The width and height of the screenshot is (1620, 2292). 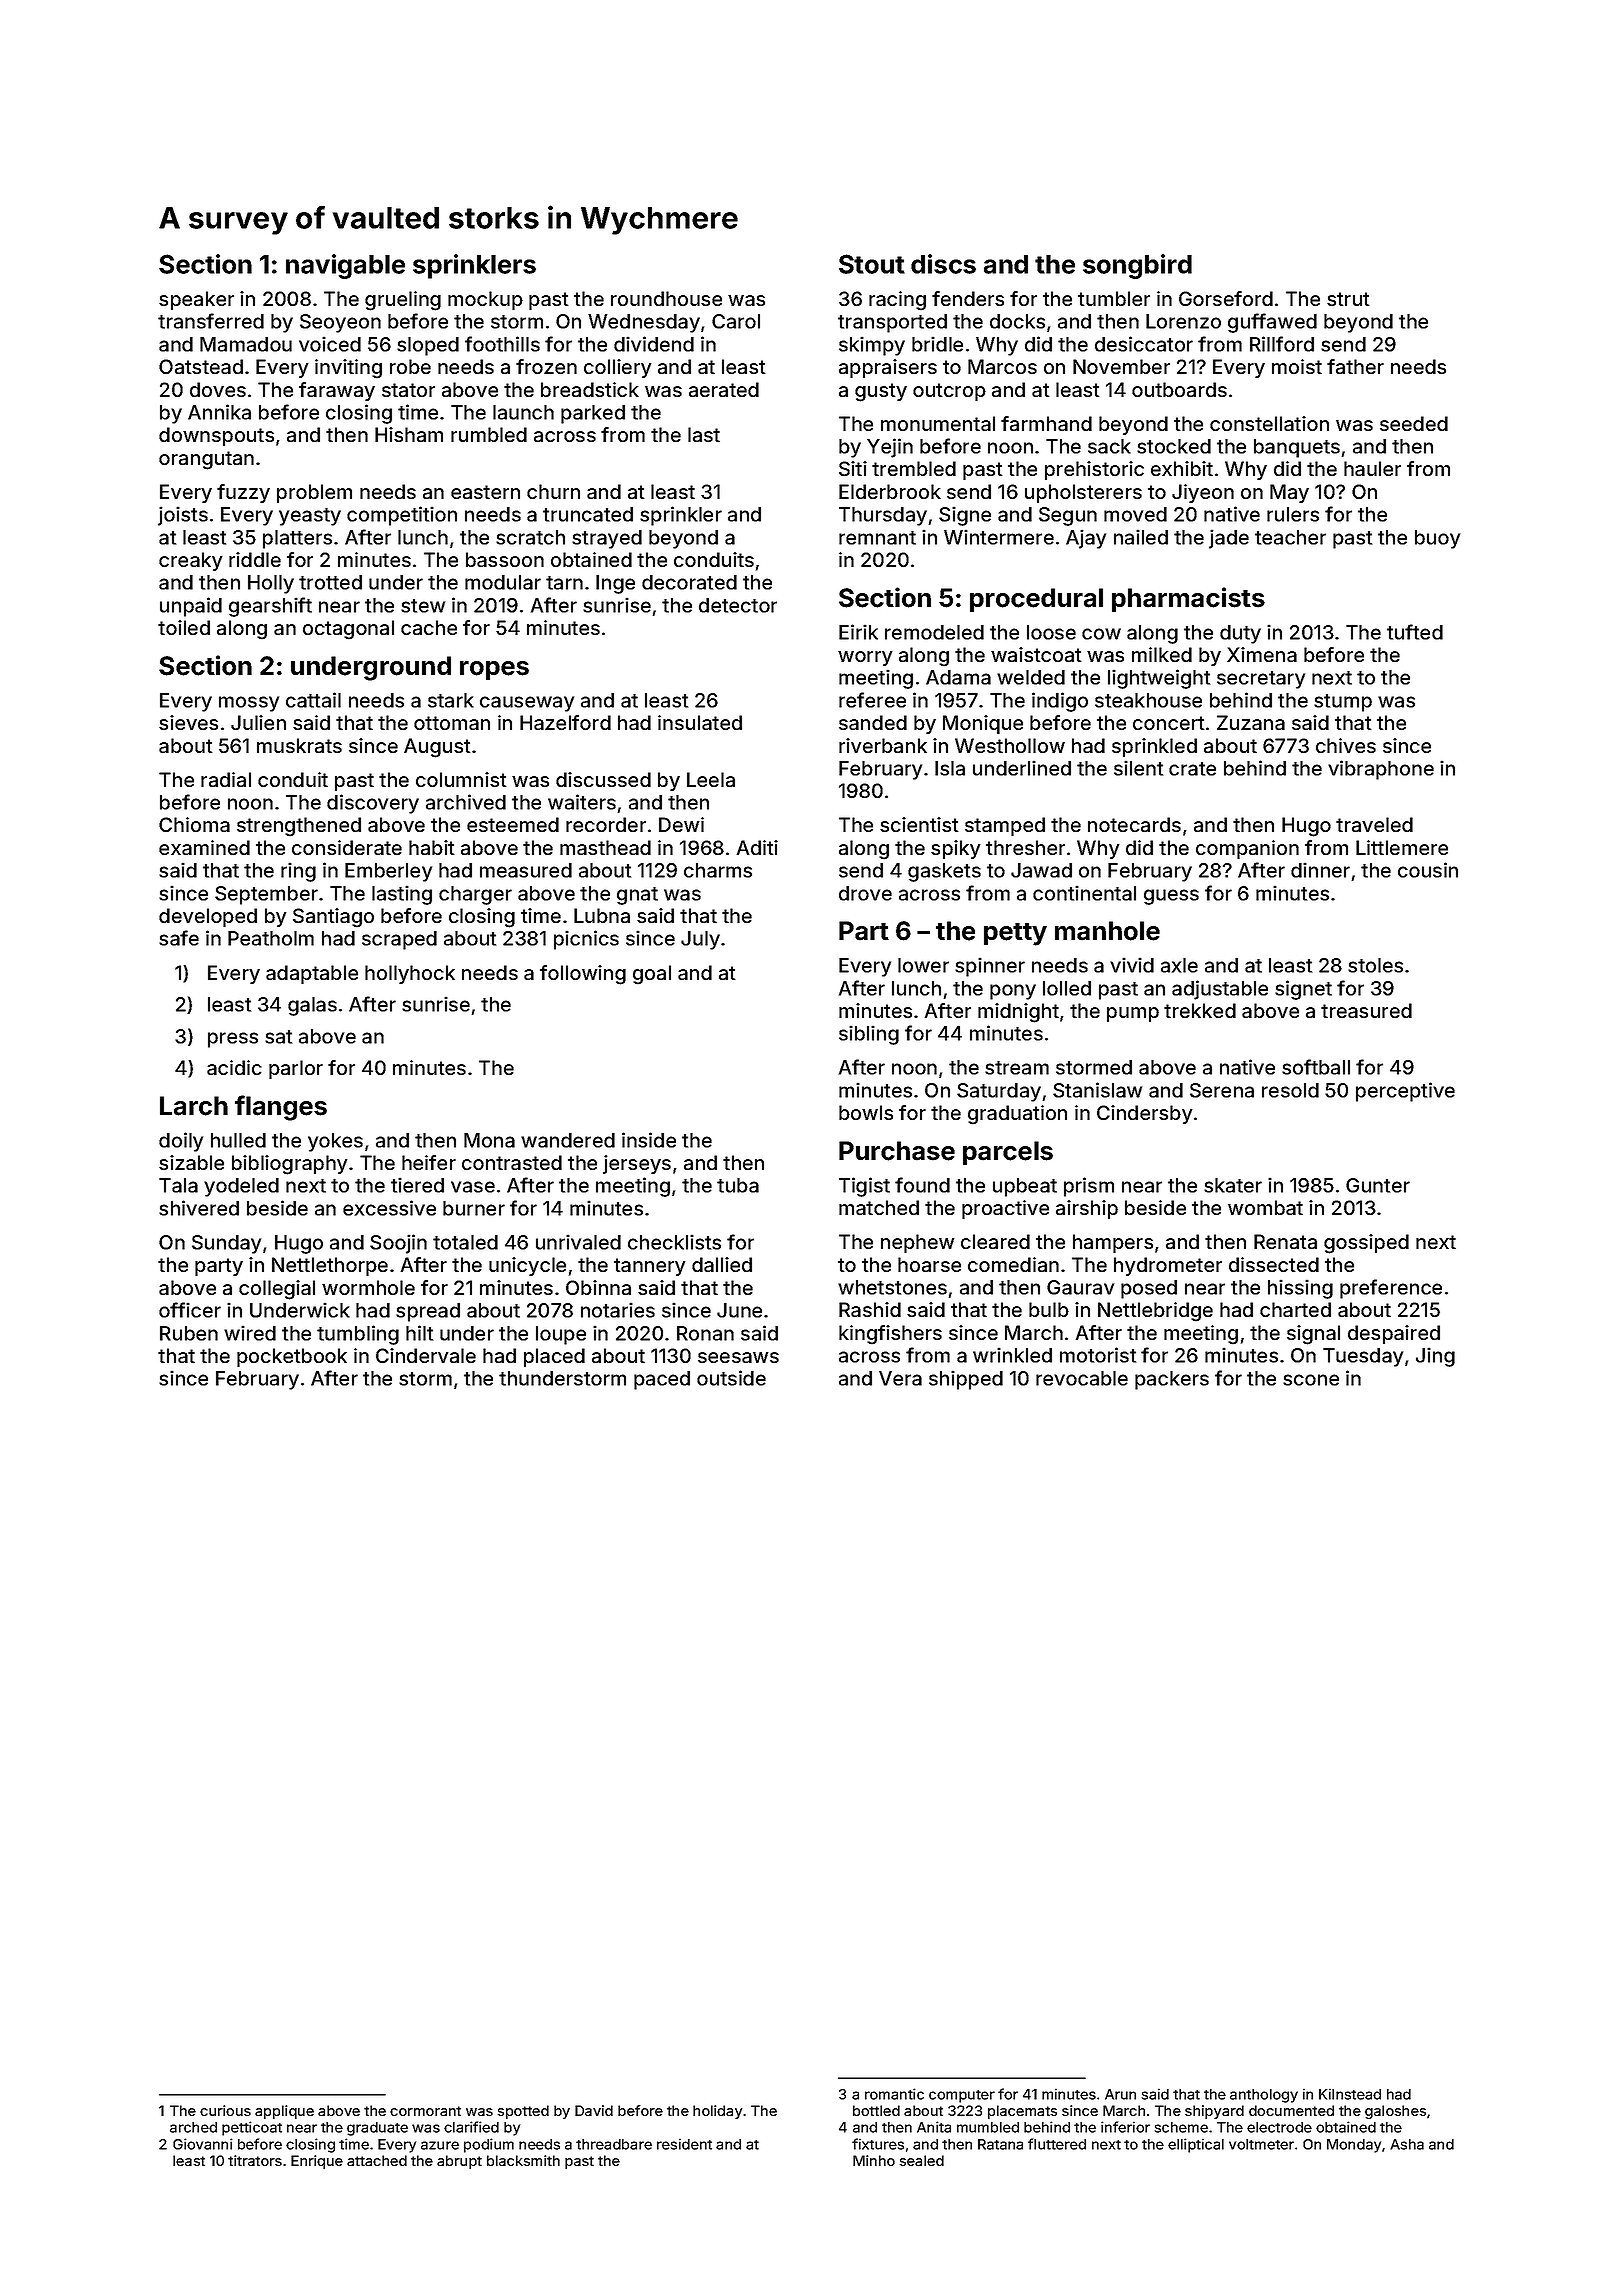 What do you see at coordinates (1137, 266) in the screenshot?
I see `songbird` at bounding box center [1137, 266].
